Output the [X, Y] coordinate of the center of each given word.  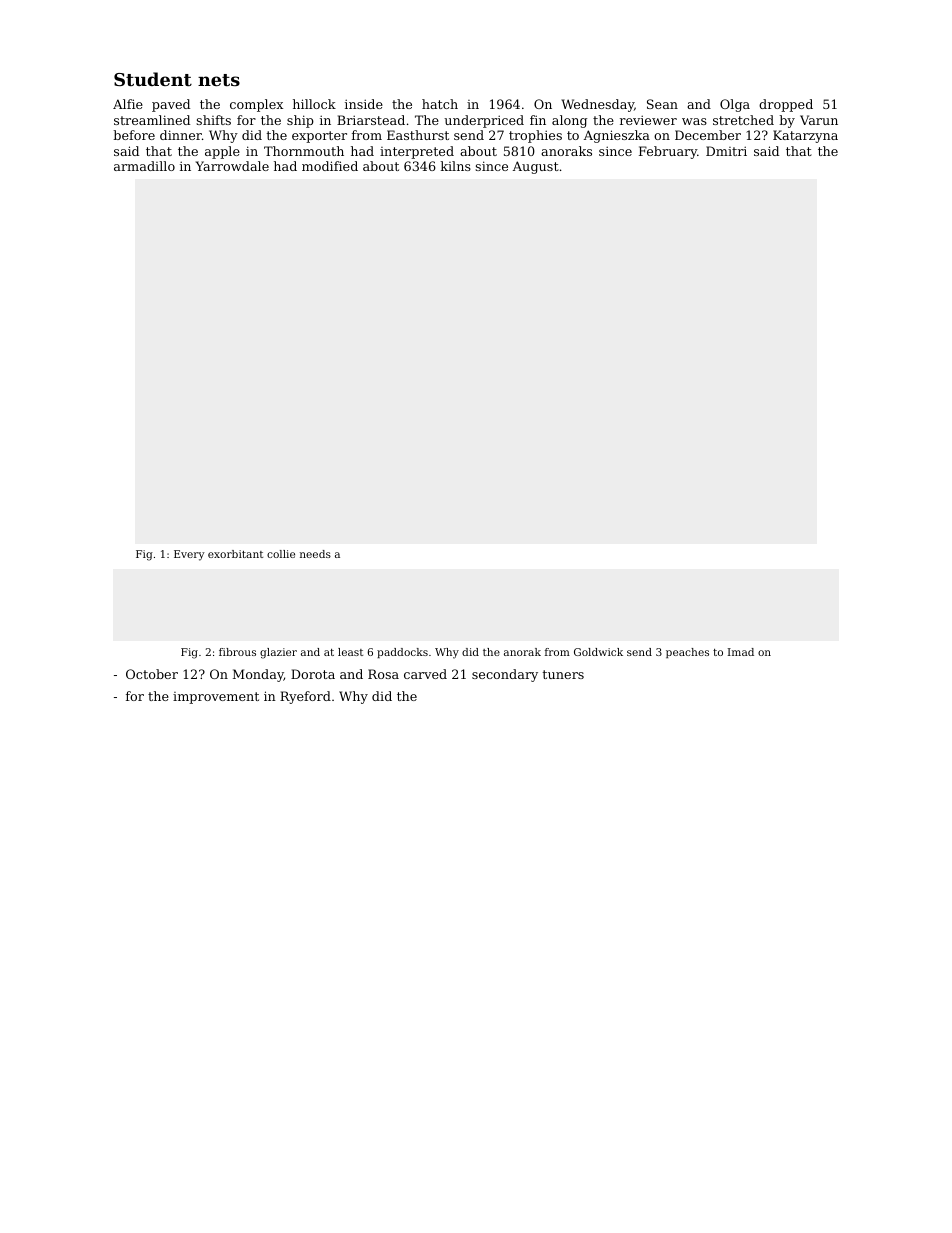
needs [315, 554]
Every [189, 555]
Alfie [128, 104]
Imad [741, 652]
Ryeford [305, 697]
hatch [440, 104]
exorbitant [235, 554]
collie [281, 554]
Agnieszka [617, 136]
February [668, 152]
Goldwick [598, 652]
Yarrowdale [232, 166]
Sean [662, 104]
